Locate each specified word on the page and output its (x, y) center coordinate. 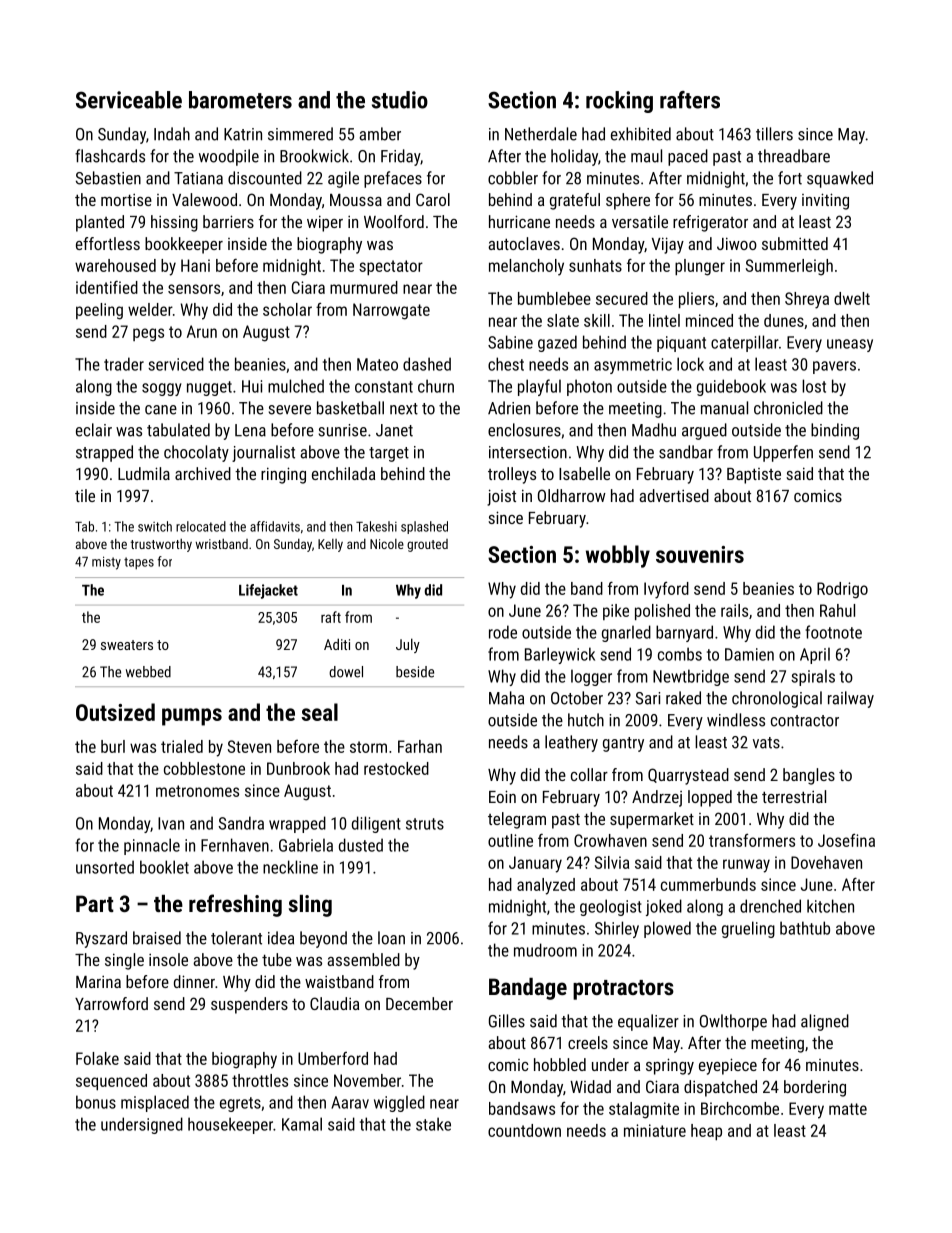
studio (400, 100)
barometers (240, 100)
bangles (809, 776)
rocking (619, 102)
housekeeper (230, 1125)
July (408, 645)
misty (106, 563)
